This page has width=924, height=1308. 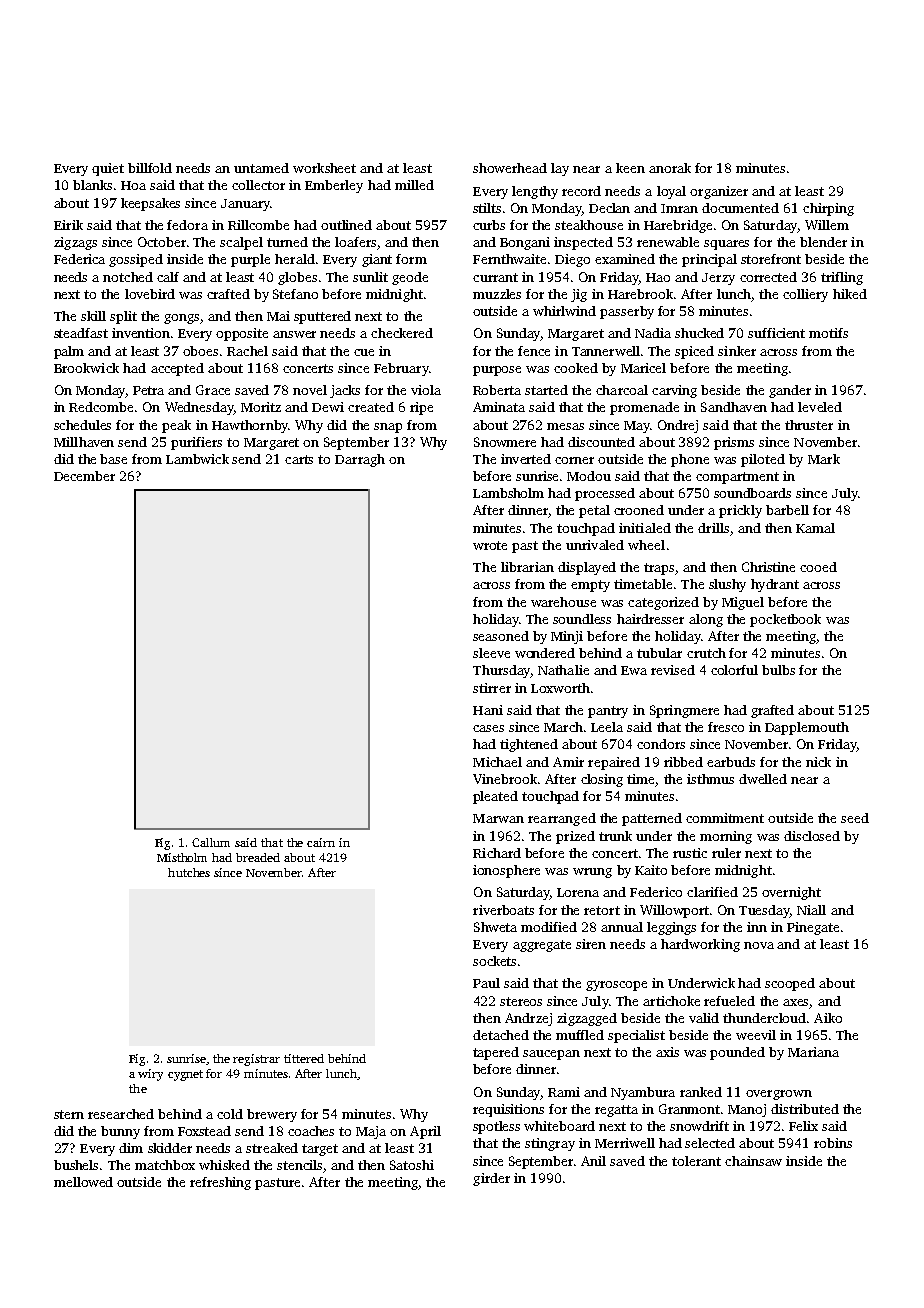 I want to click on answer, so click(x=294, y=334).
